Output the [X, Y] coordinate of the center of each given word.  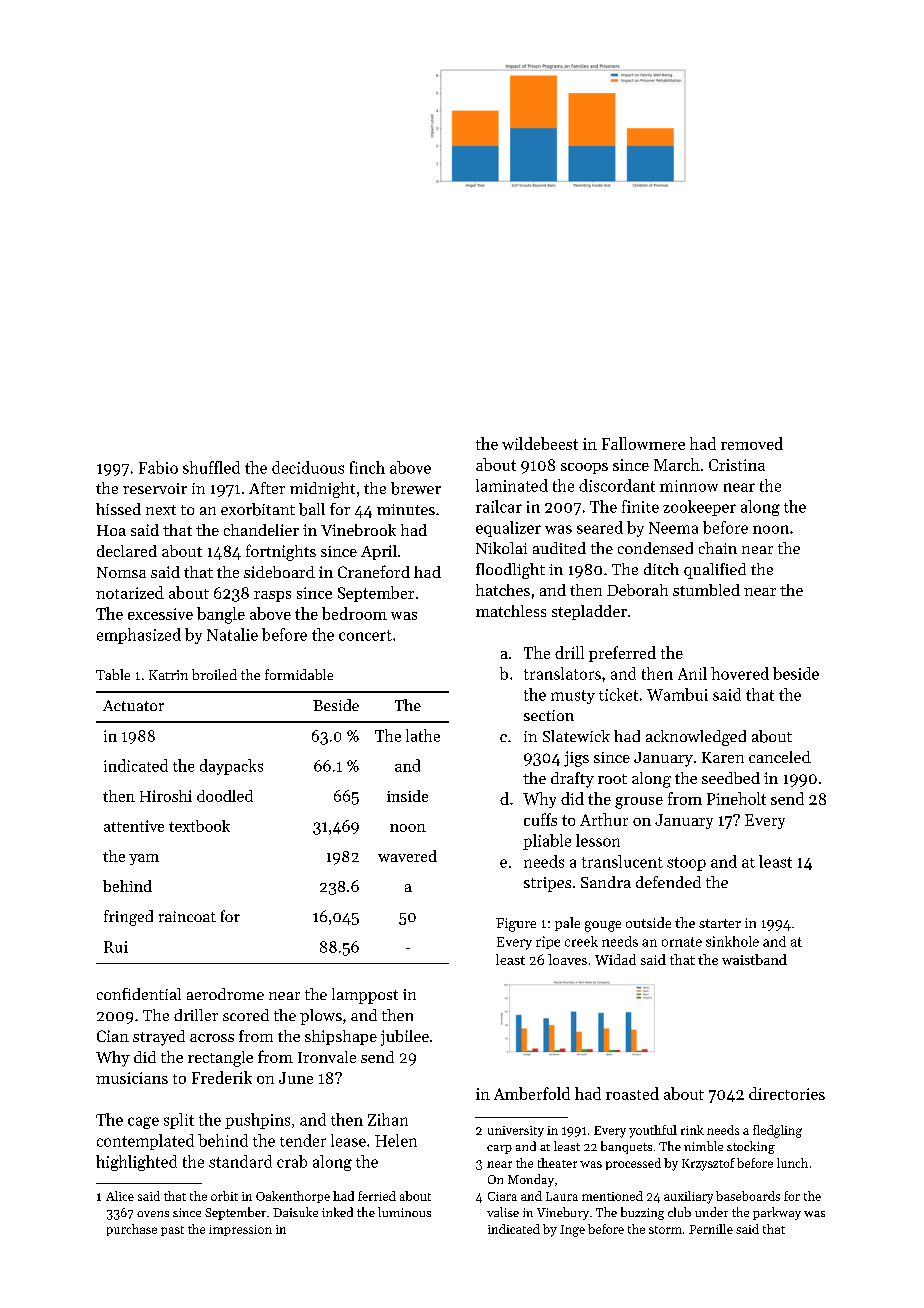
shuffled [211, 467]
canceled [780, 757]
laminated [512, 485]
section [549, 715]
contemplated [145, 1142]
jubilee [405, 1038]
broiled [214, 674]
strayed [159, 1038]
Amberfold [532, 1093]
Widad [615, 959]
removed [752, 443]
